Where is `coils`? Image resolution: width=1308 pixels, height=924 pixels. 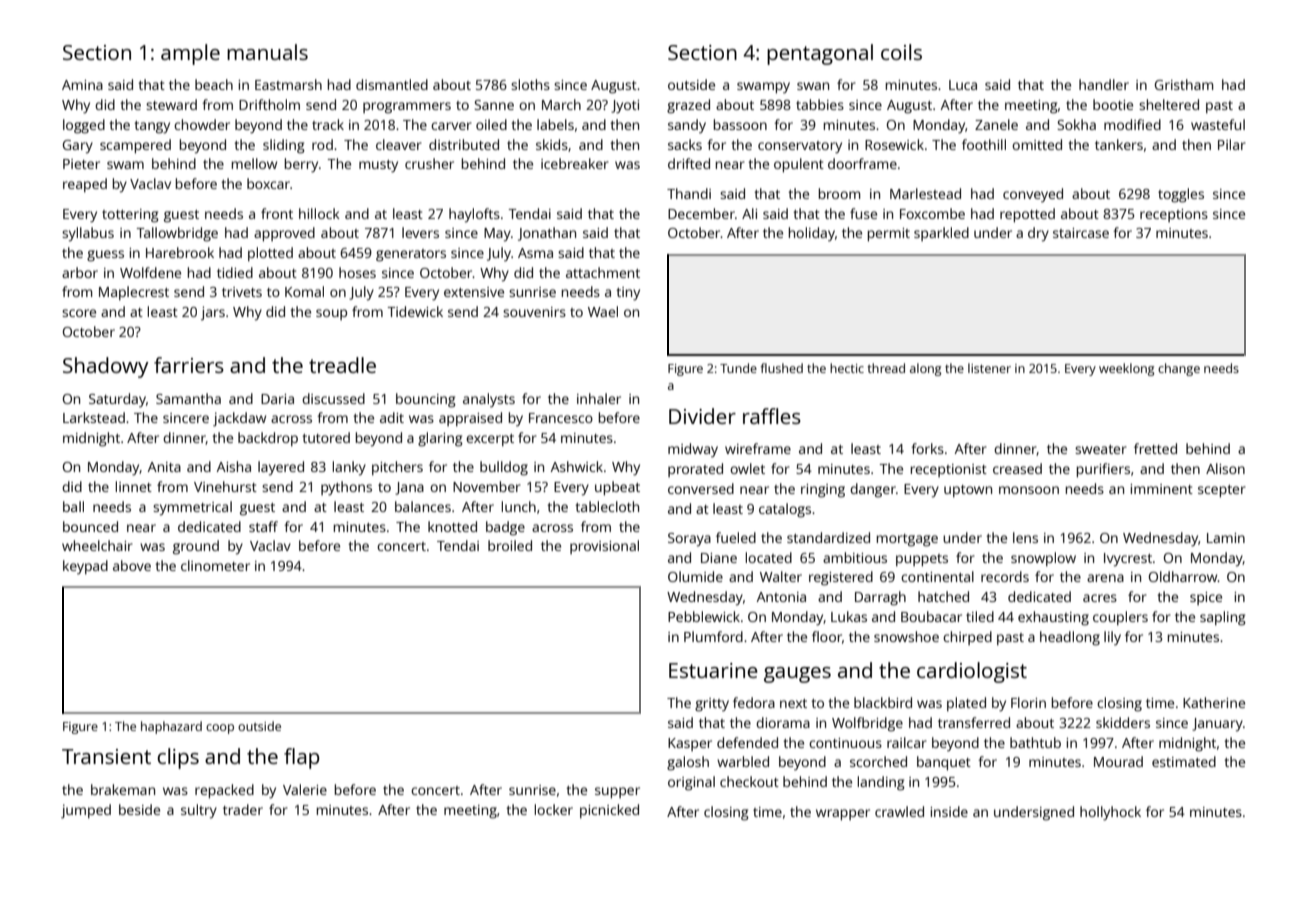 coils is located at coordinates (901, 52).
